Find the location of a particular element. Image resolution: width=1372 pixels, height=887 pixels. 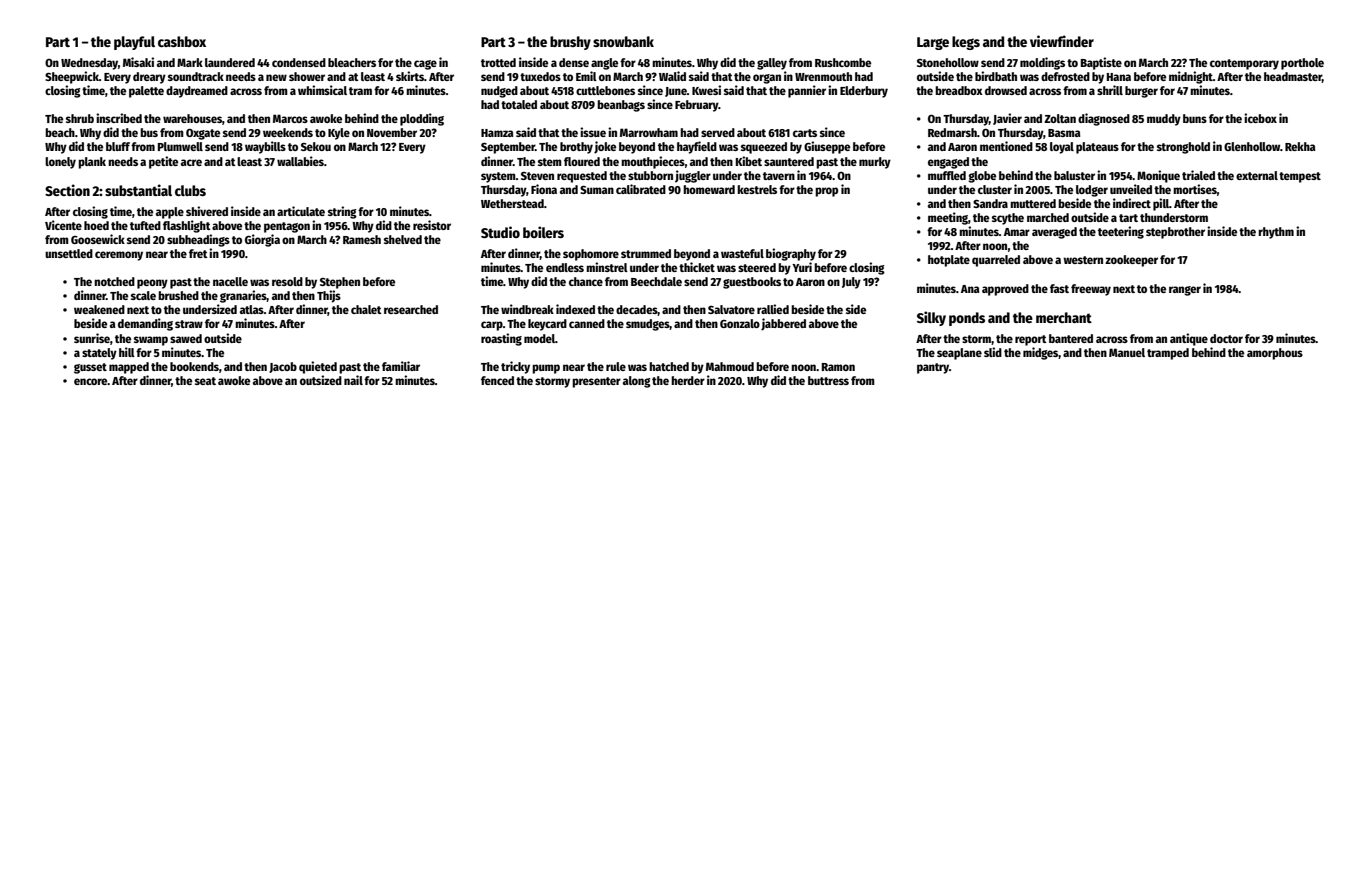

served is located at coordinates (718, 132).
